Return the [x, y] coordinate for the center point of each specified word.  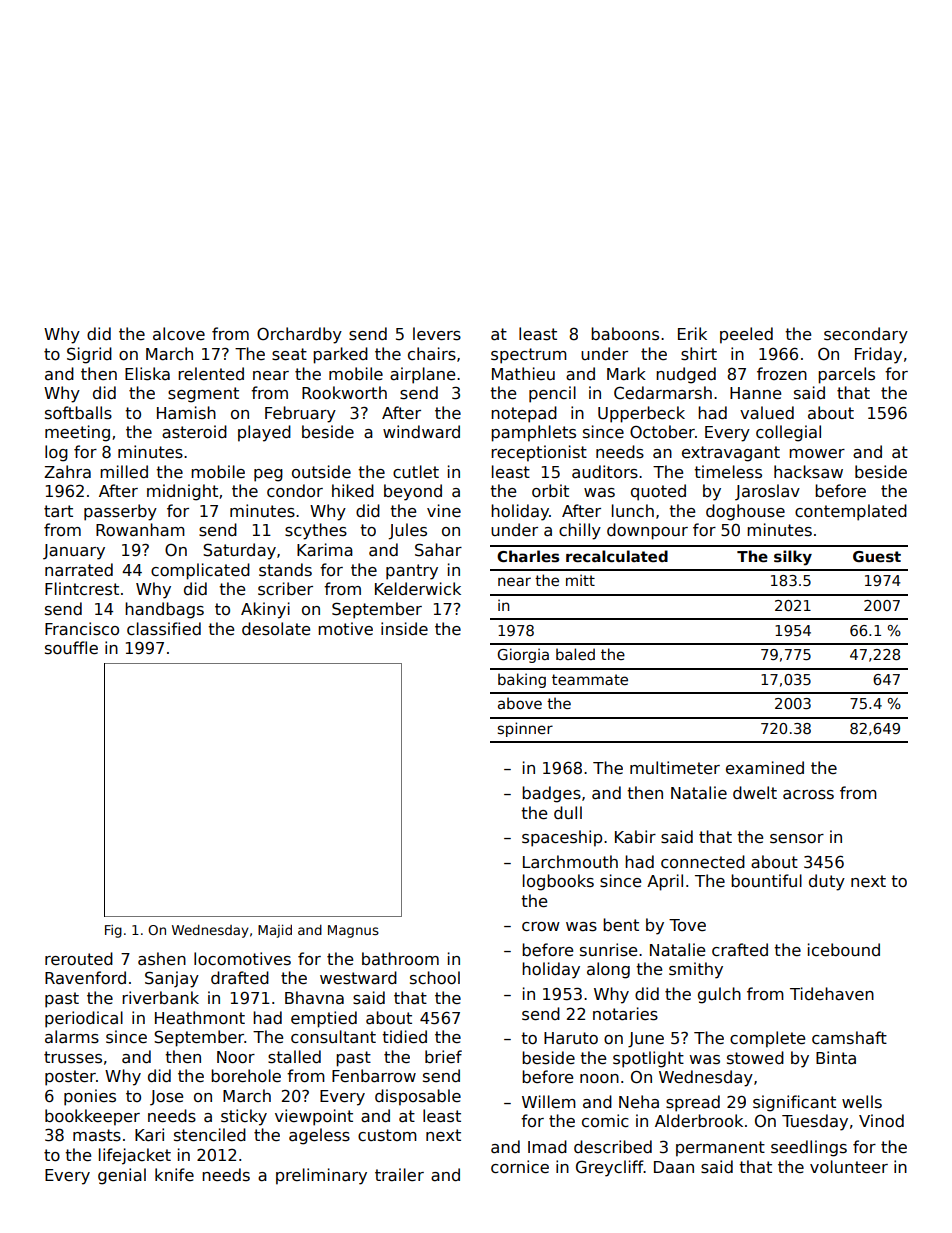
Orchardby [299, 335]
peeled [746, 335]
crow [541, 926]
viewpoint [314, 1117]
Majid [275, 931]
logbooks [558, 882]
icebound [844, 949]
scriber [285, 589]
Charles [528, 556]
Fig [113, 931]
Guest [877, 556]
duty [827, 882]
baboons [625, 334]
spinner [525, 729]
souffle [71, 647]
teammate [590, 679]
